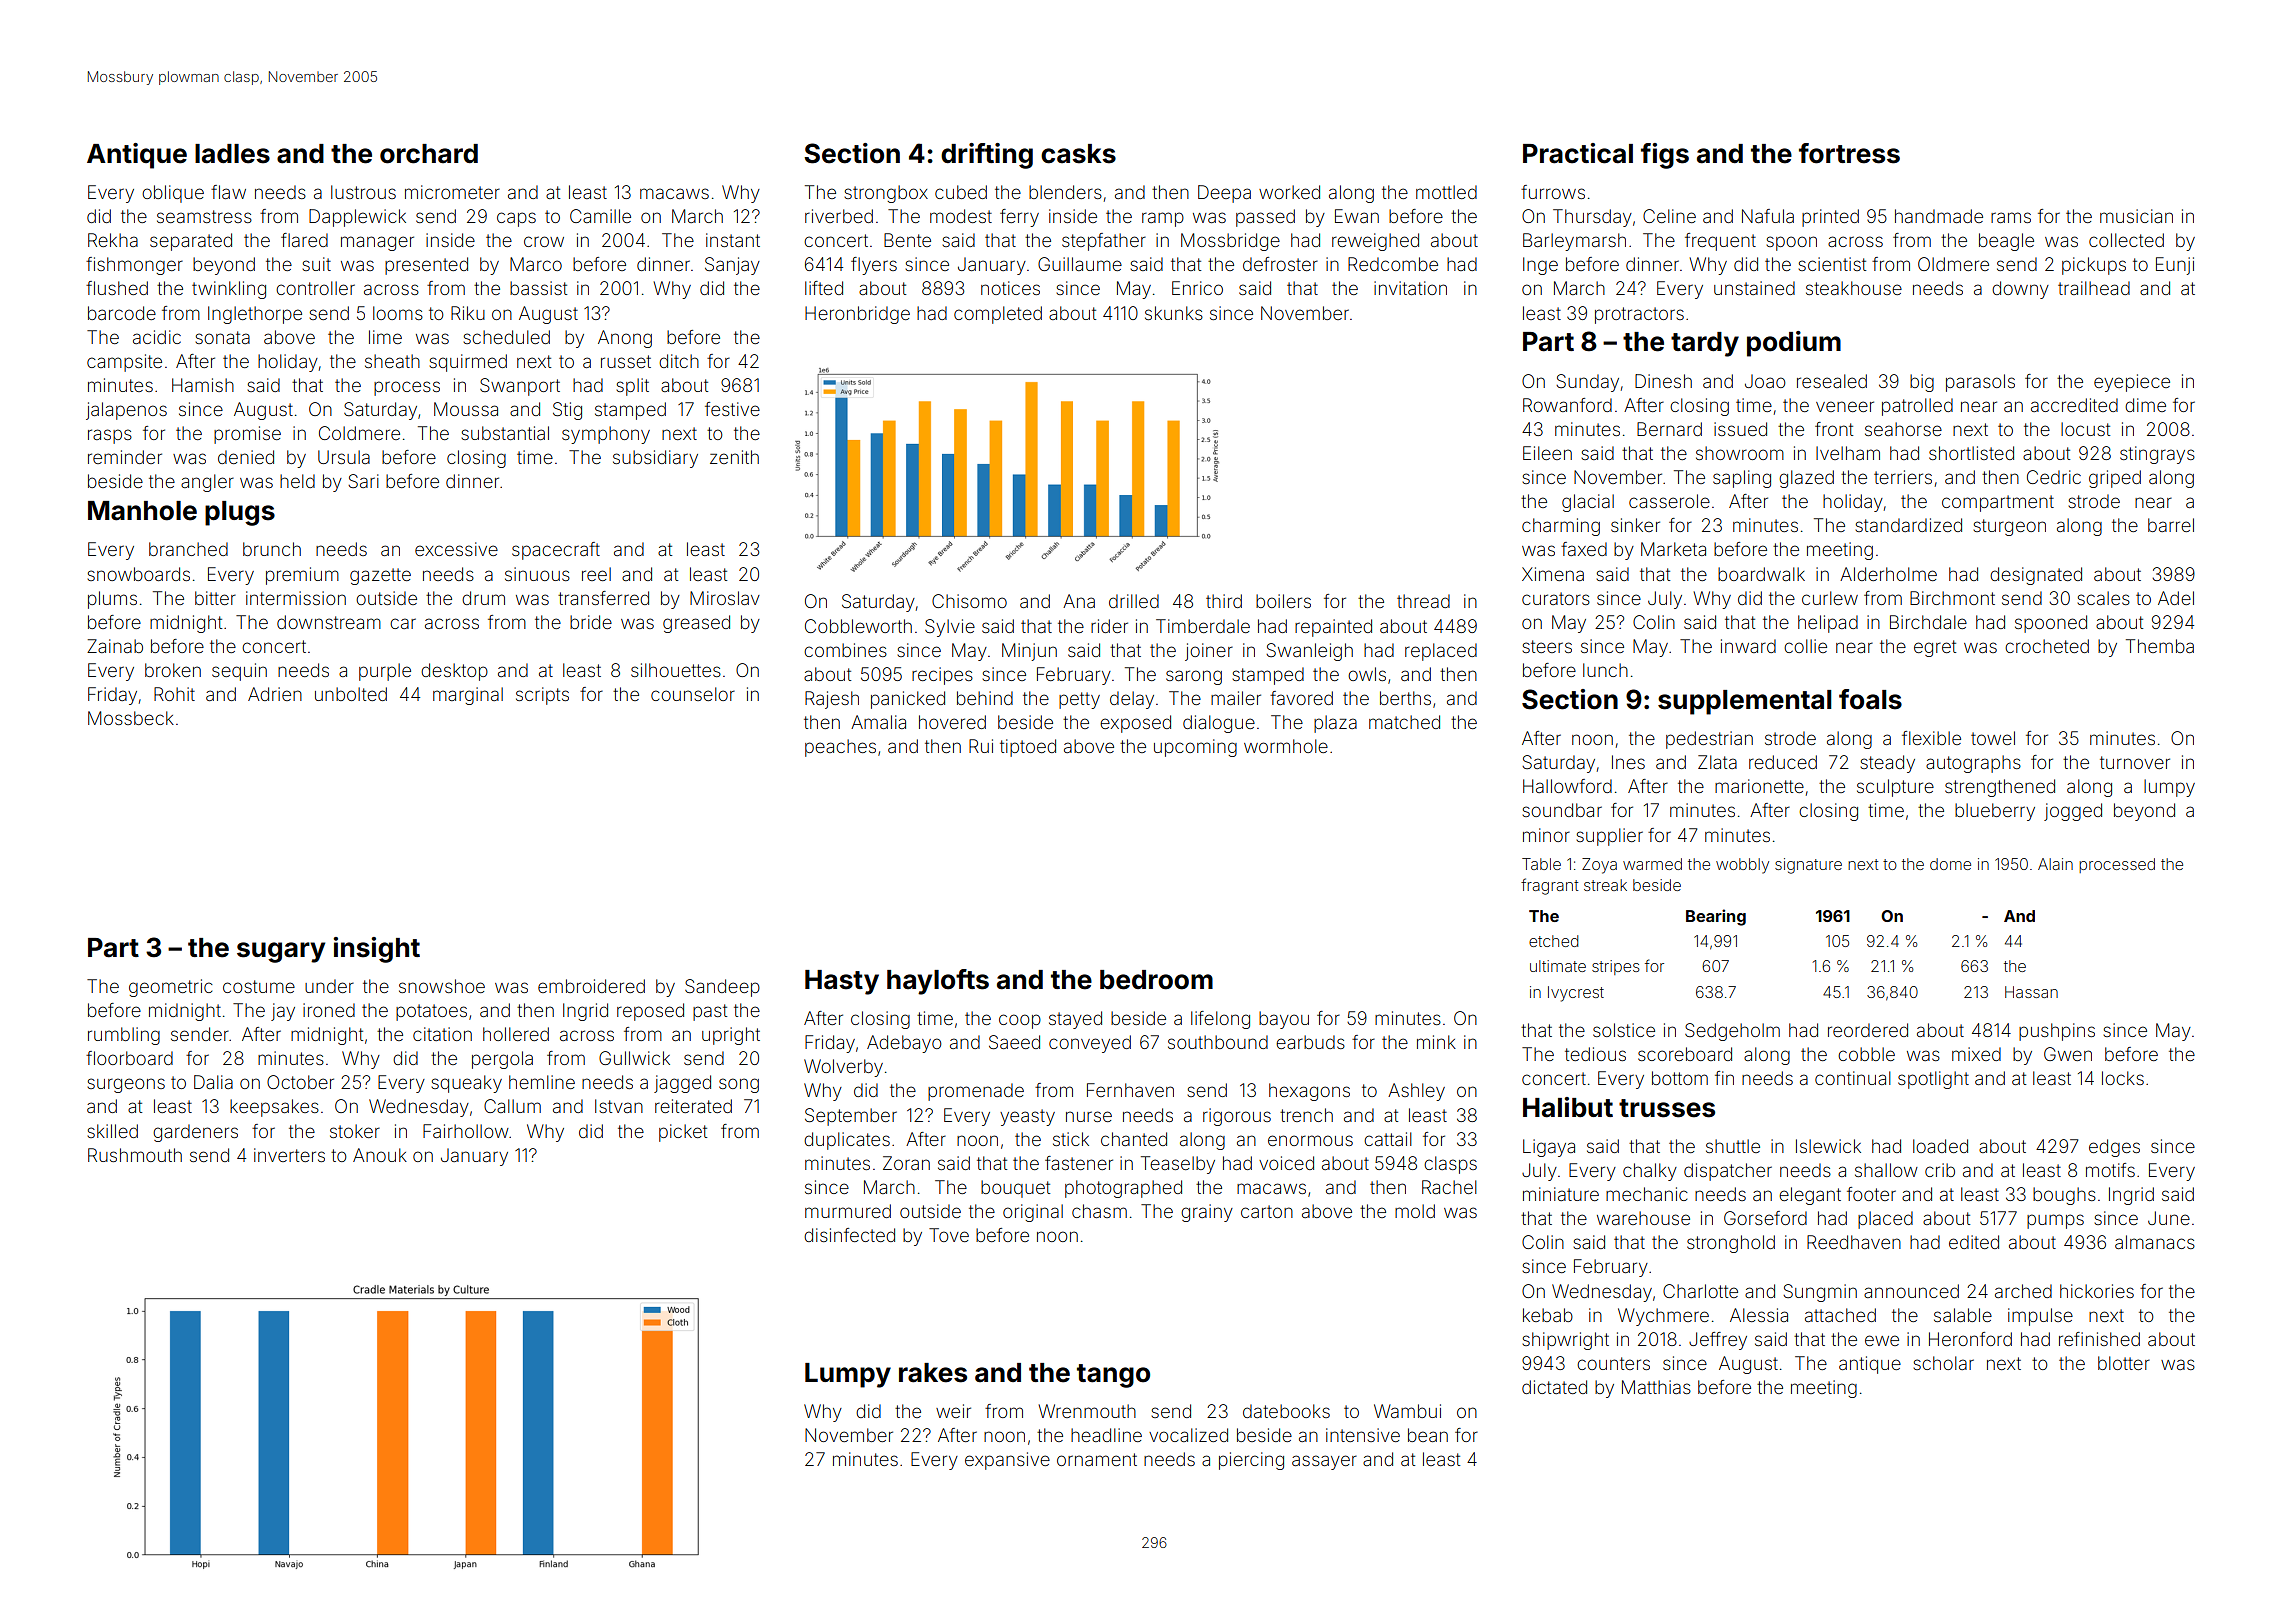 Image resolution: width=2282 pixels, height=1614 pixels. Describe the element at coordinates (847, 1141) in the page. I see `duplicates` at that location.
